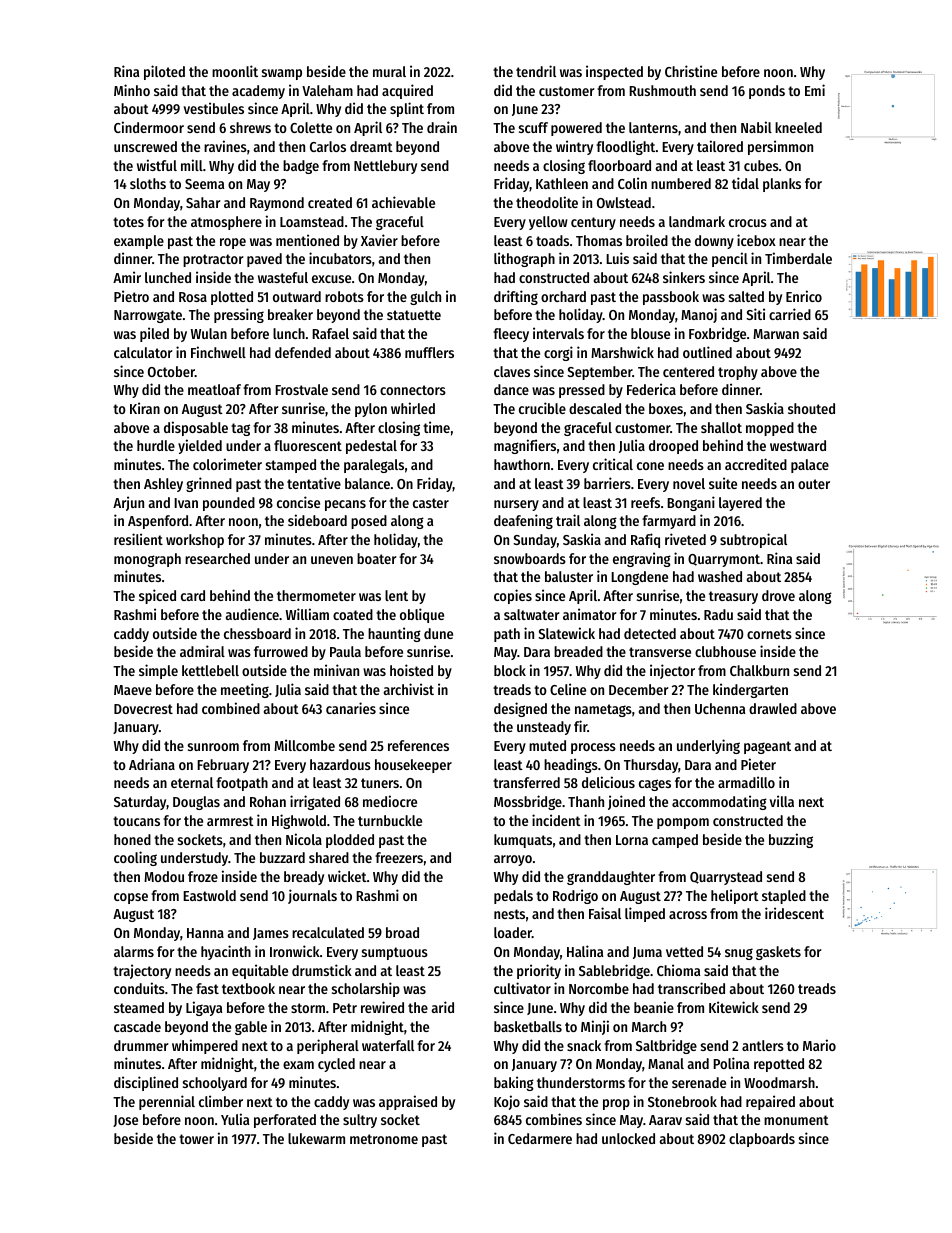  Describe the element at coordinates (145, 408) in the page. I see `Kiran` at that location.
